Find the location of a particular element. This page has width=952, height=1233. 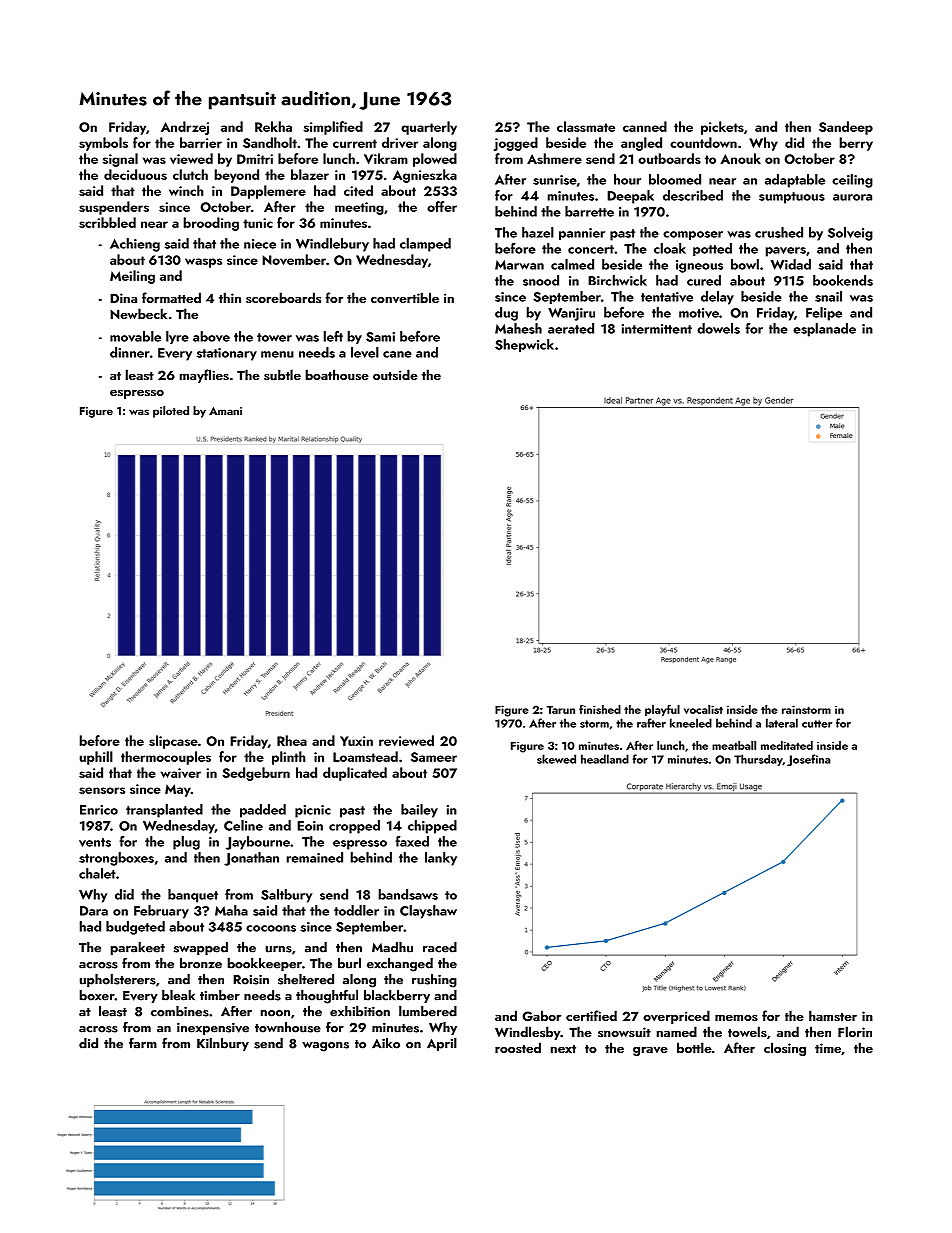

signal is located at coordinates (120, 160).
